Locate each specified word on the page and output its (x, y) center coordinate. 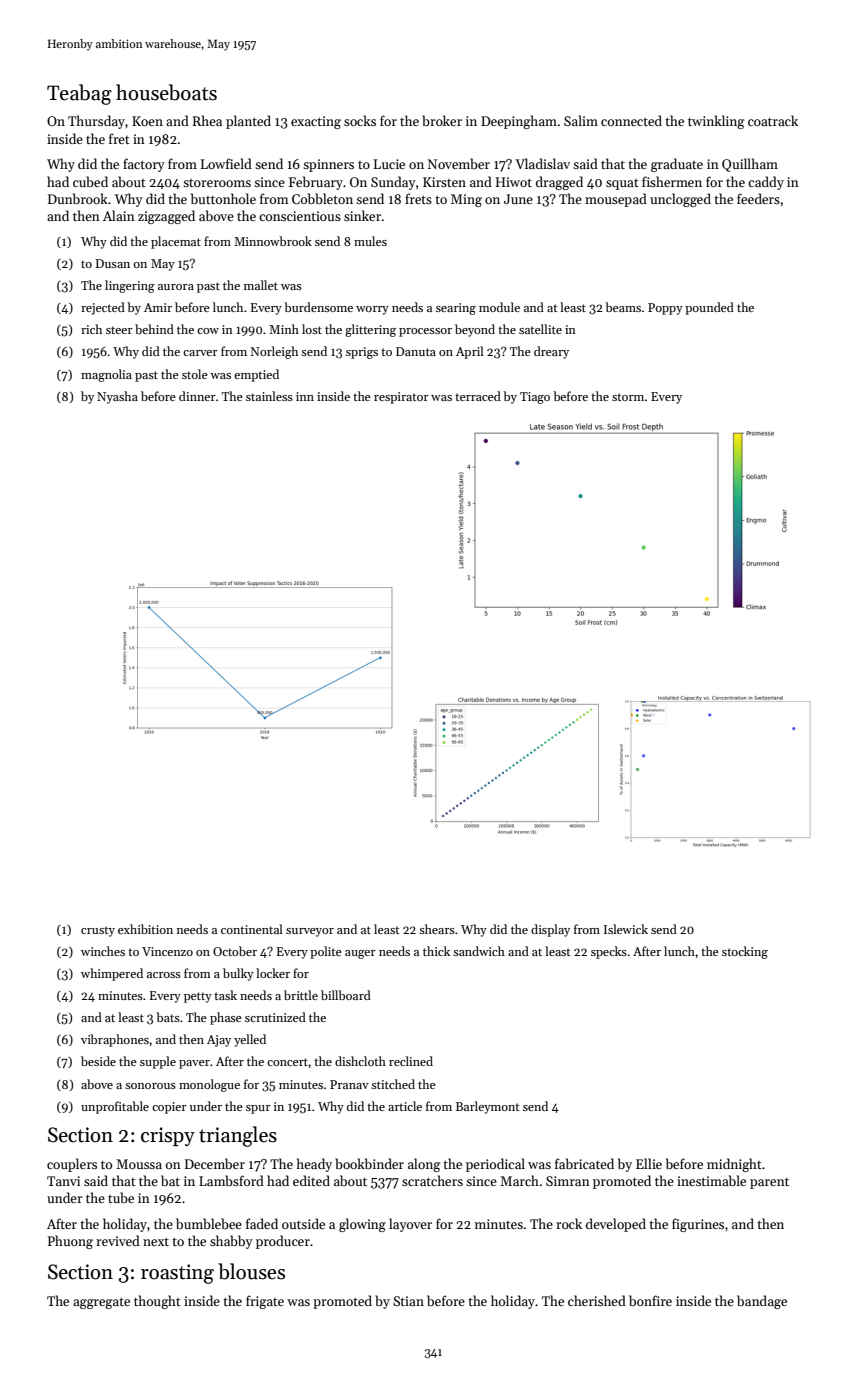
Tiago (535, 398)
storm (628, 397)
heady (314, 1165)
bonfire (650, 1300)
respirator (401, 398)
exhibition (145, 929)
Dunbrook (78, 198)
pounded (709, 308)
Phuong (70, 1242)
